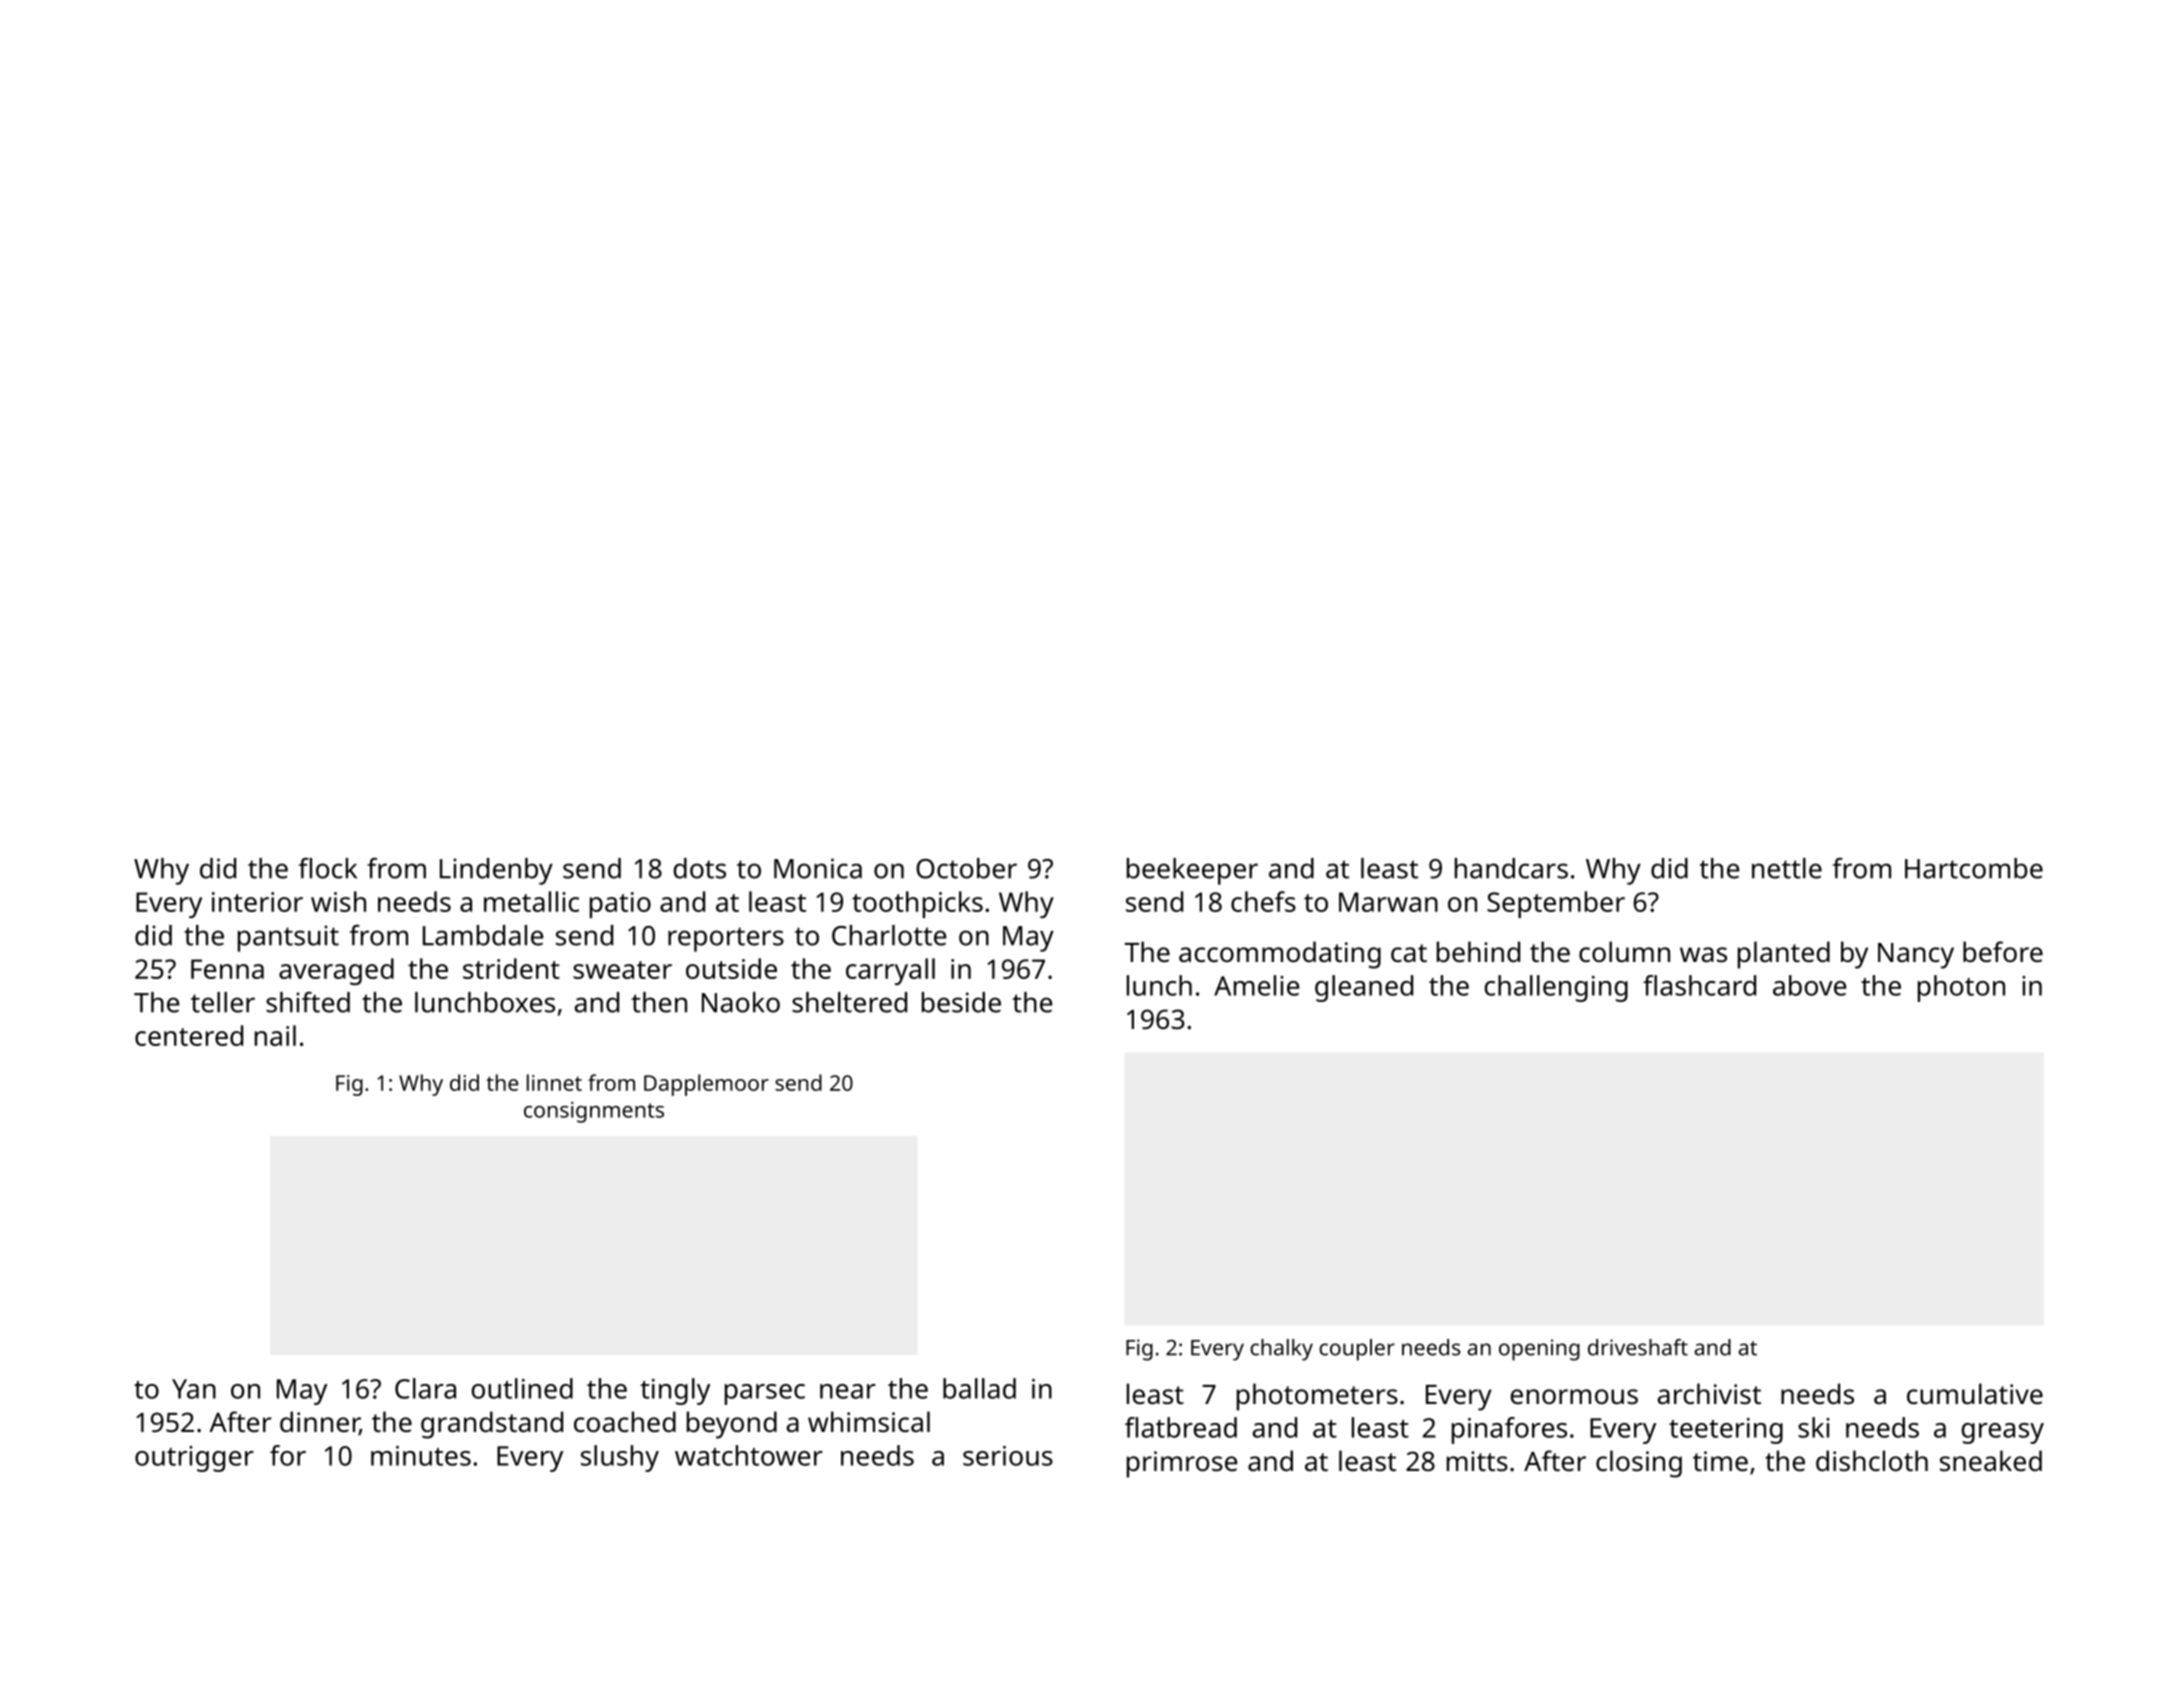 This page has height=1683, width=2178. What do you see at coordinates (1556, 988) in the page?
I see `challenging` at bounding box center [1556, 988].
